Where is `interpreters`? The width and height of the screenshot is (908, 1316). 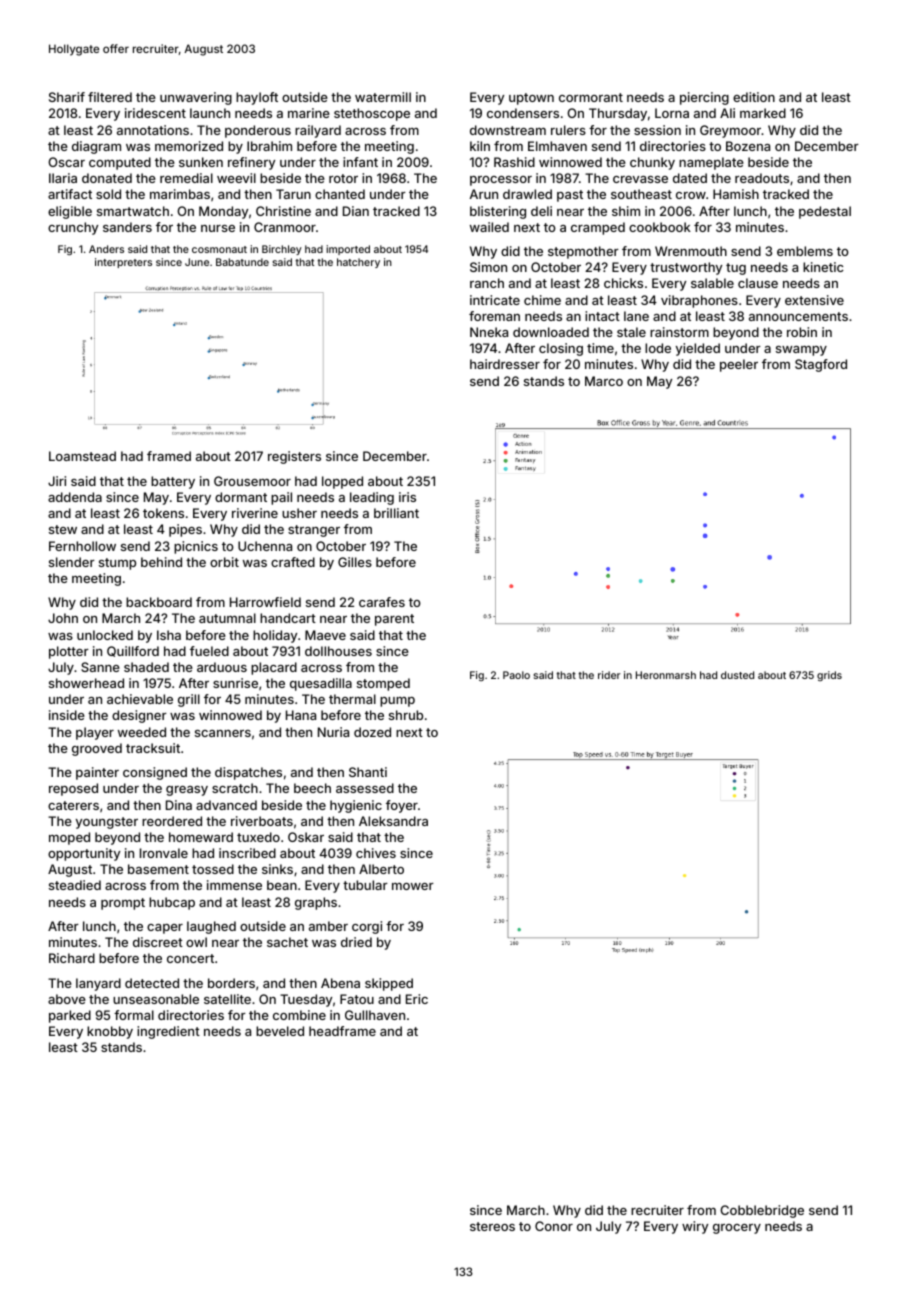
interpreters is located at coordinates (123, 263).
